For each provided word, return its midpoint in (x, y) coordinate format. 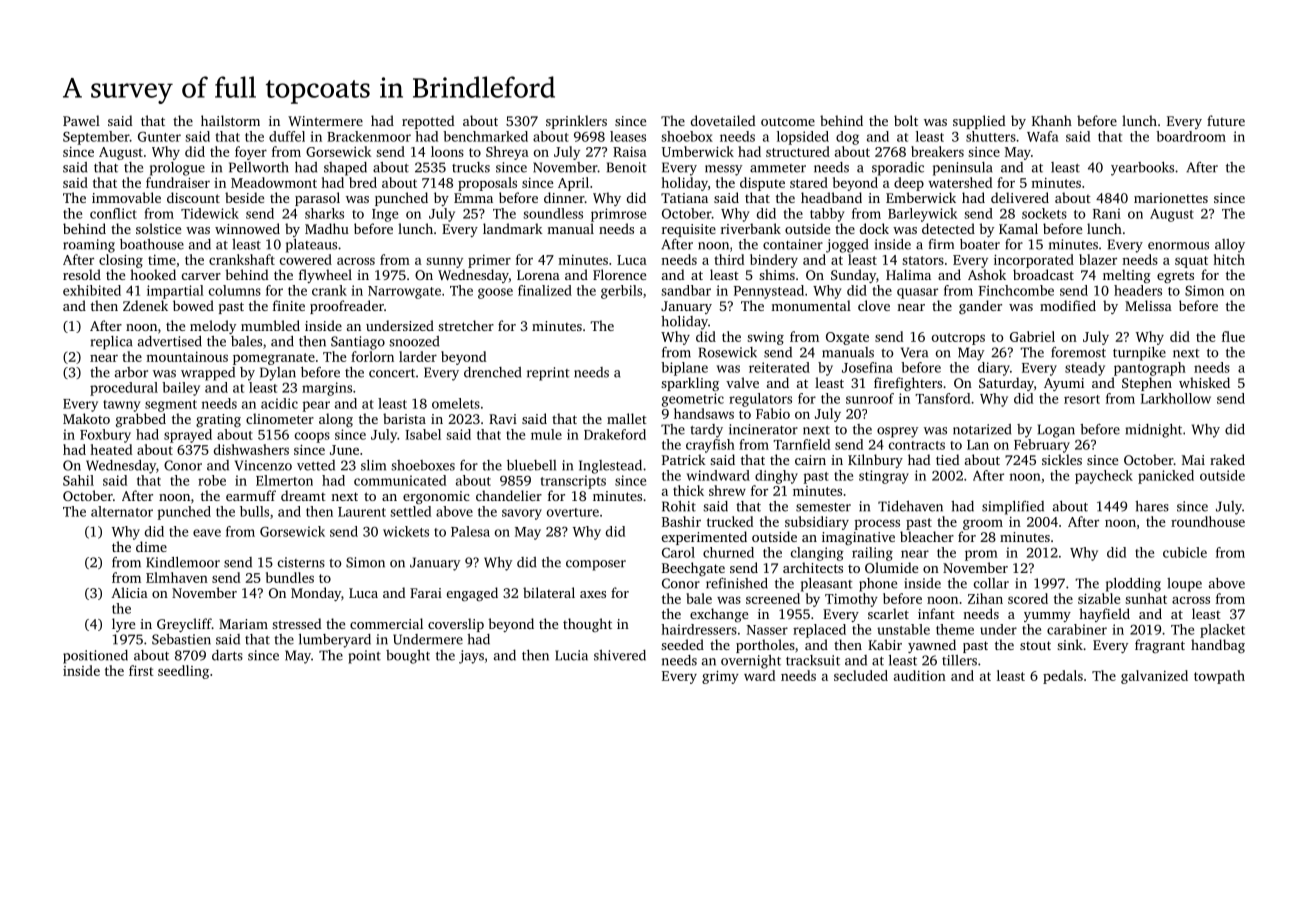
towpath (1219, 677)
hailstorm (230, 120)
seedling (183, 672)
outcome (788, 122)
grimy (720, 677)
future (1226, 120)
